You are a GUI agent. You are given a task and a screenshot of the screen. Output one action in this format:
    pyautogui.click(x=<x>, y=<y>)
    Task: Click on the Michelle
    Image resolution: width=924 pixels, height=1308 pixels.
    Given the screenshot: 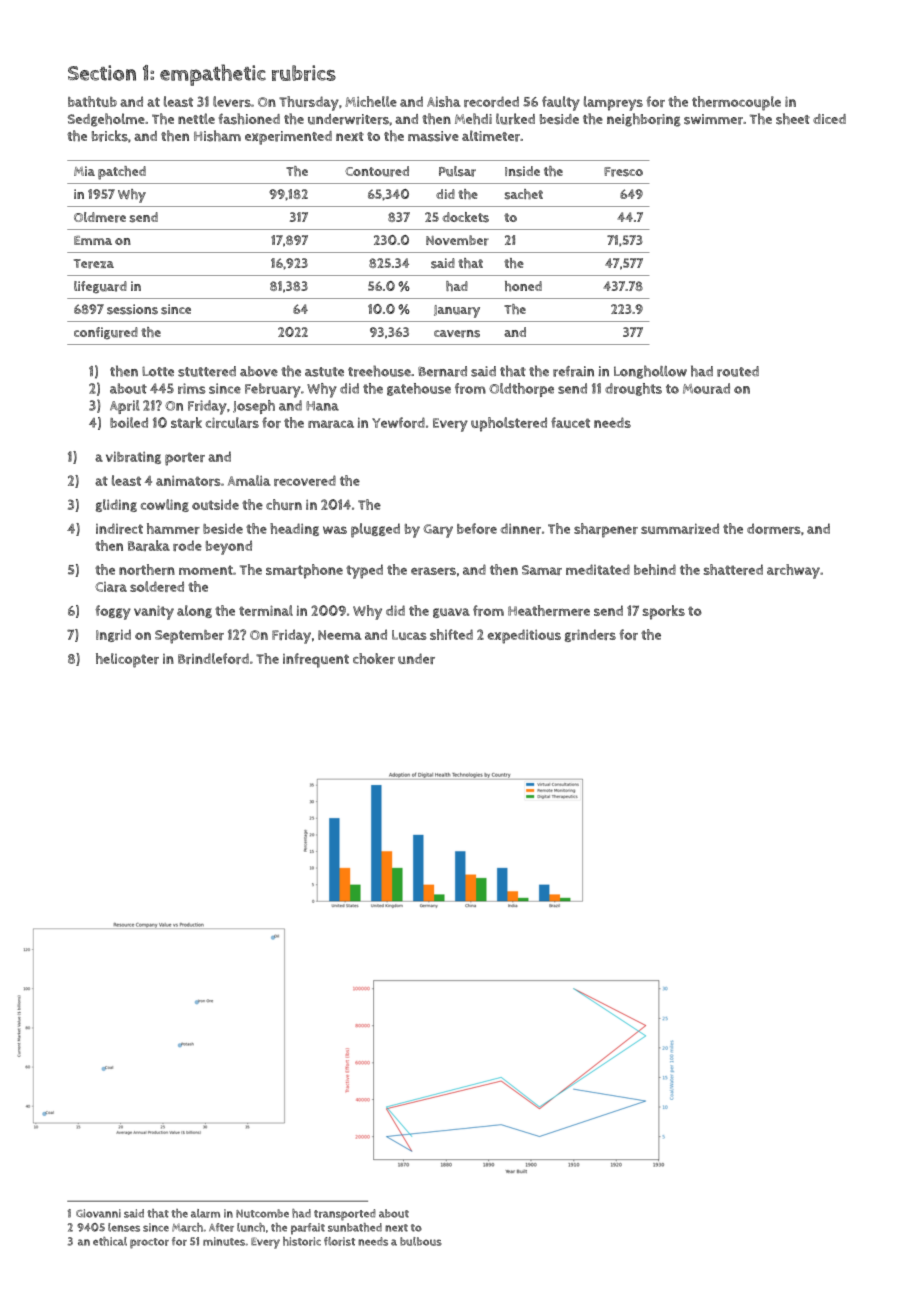 What is the action you would take?
    pyautogui.click(x=371, y=101)
